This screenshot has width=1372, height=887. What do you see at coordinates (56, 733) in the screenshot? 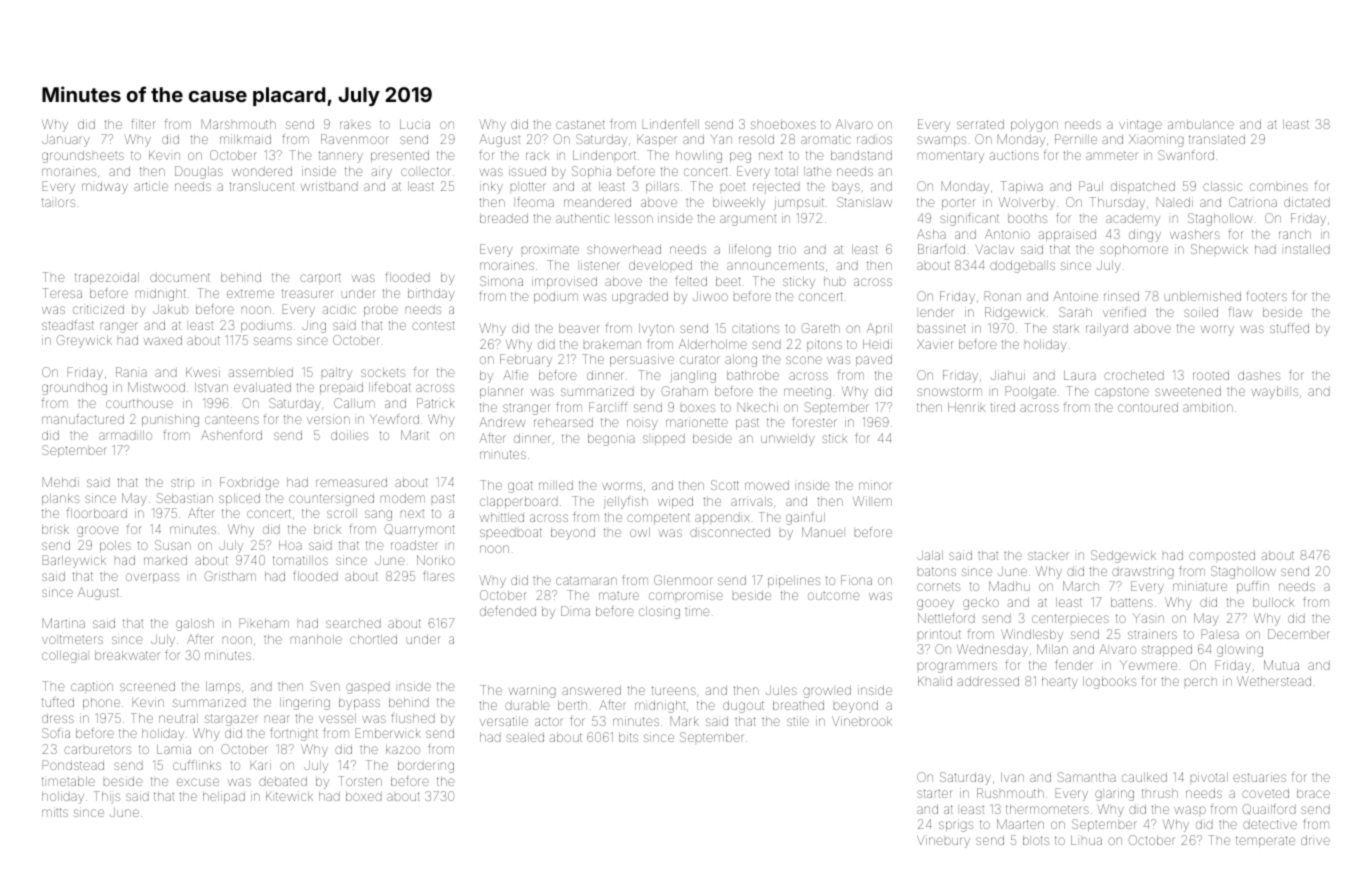
I see `Sofia` at bounding box center [56, 733].
